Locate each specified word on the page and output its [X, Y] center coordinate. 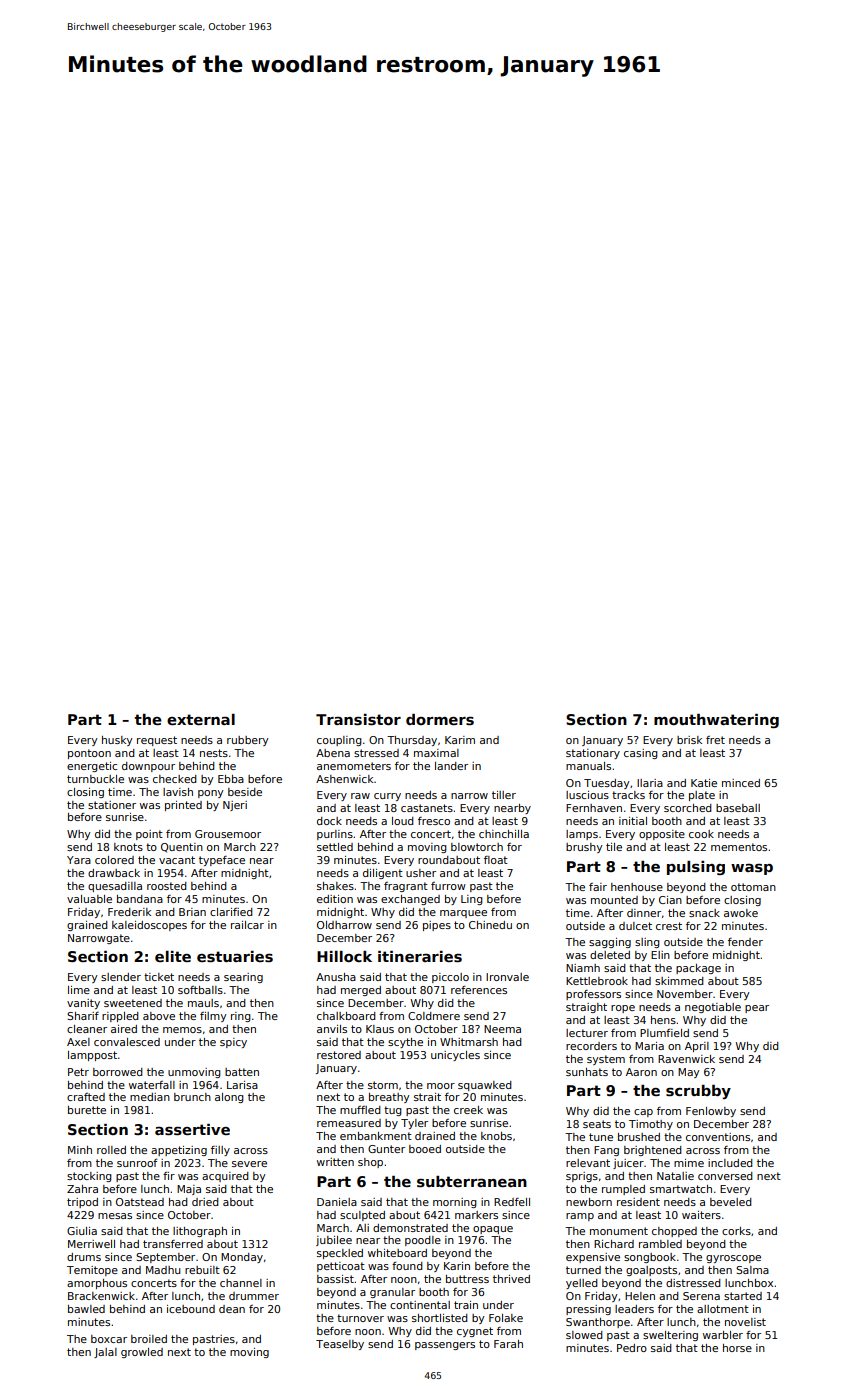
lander [451, 766]
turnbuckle [95, 779]
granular [392, 1293]
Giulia [82, 1231]
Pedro [632, 1348]
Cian [670, 900]
